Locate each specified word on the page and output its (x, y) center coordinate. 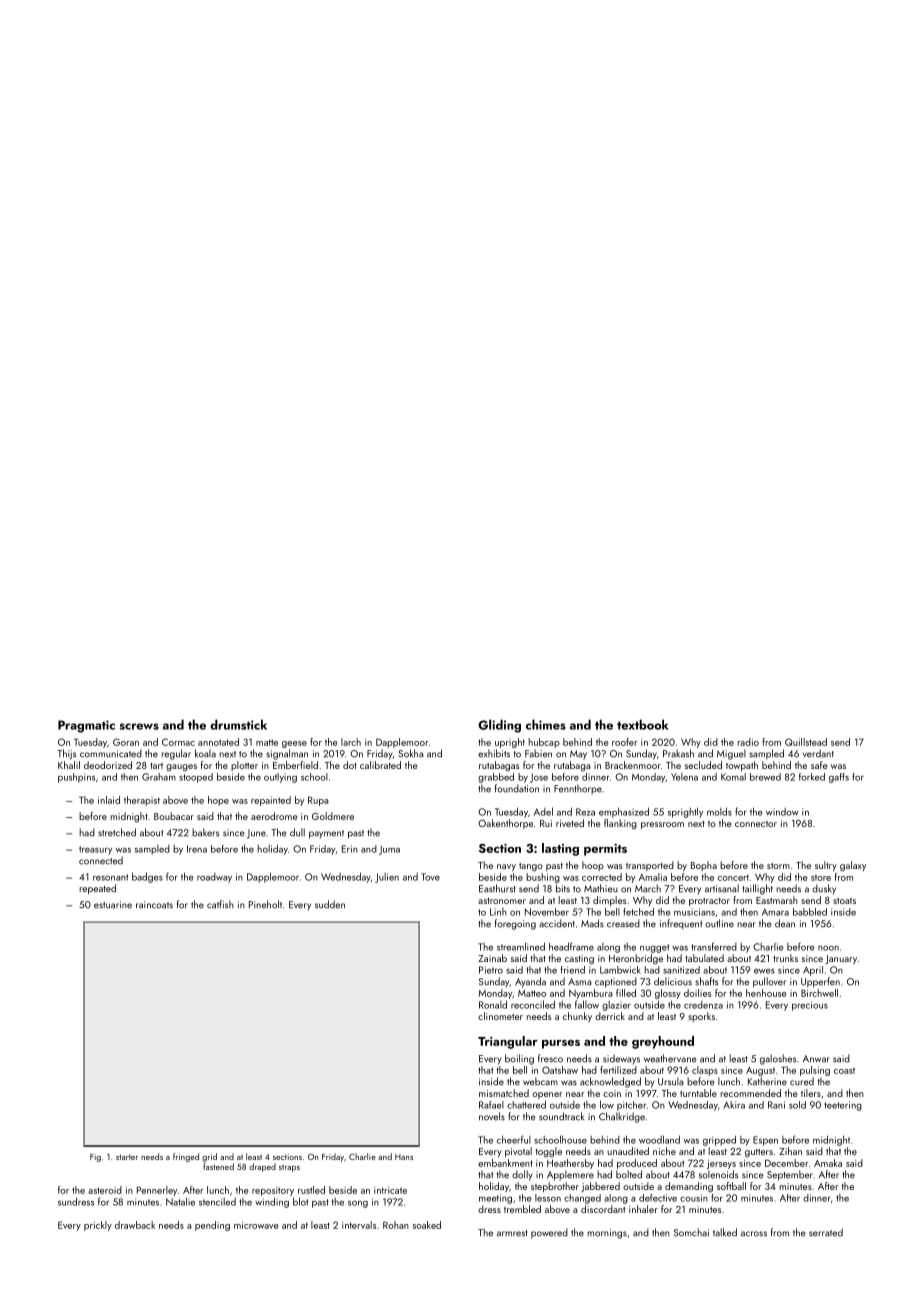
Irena (197, 849)
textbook (642, 724)
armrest (512, 1233)
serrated (826, 1232)
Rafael (491, 1105)
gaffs (839, 778)
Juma (389, 850)
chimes (546, 724)
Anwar (816, 1059)
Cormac (178, 742)
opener (547, 1095)
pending (212, 1226)
